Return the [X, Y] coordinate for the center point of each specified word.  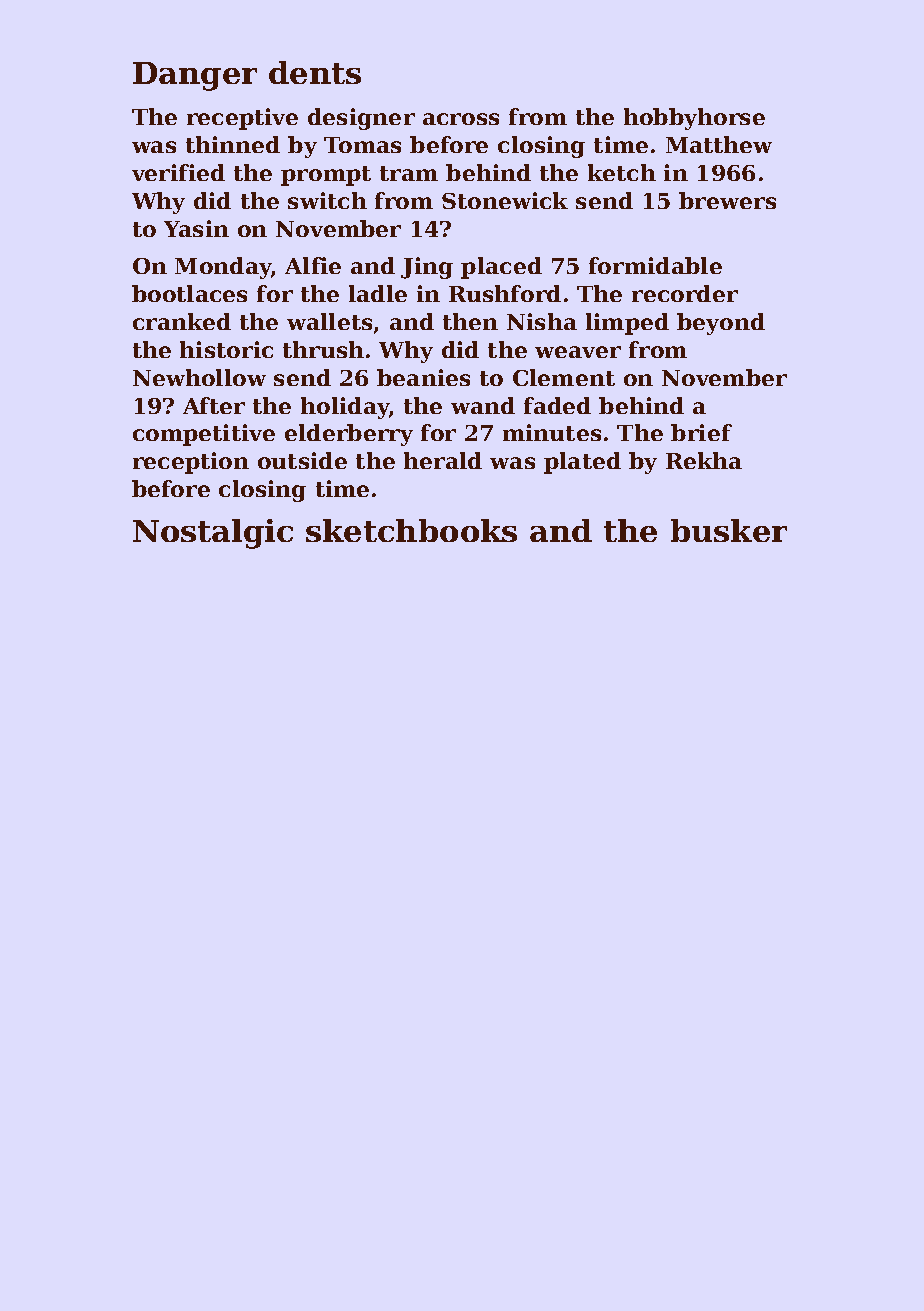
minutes [552, 432]
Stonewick [505, 200]
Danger [195, 76]
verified [178, 172]
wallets [329, 321]
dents [315, 72]
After [214, 405]
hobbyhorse [694, 119]
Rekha [704, 460]
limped [627, 324]
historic [226, 349]
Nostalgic [213, 534]
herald [443, 460]
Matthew [719, 144]
